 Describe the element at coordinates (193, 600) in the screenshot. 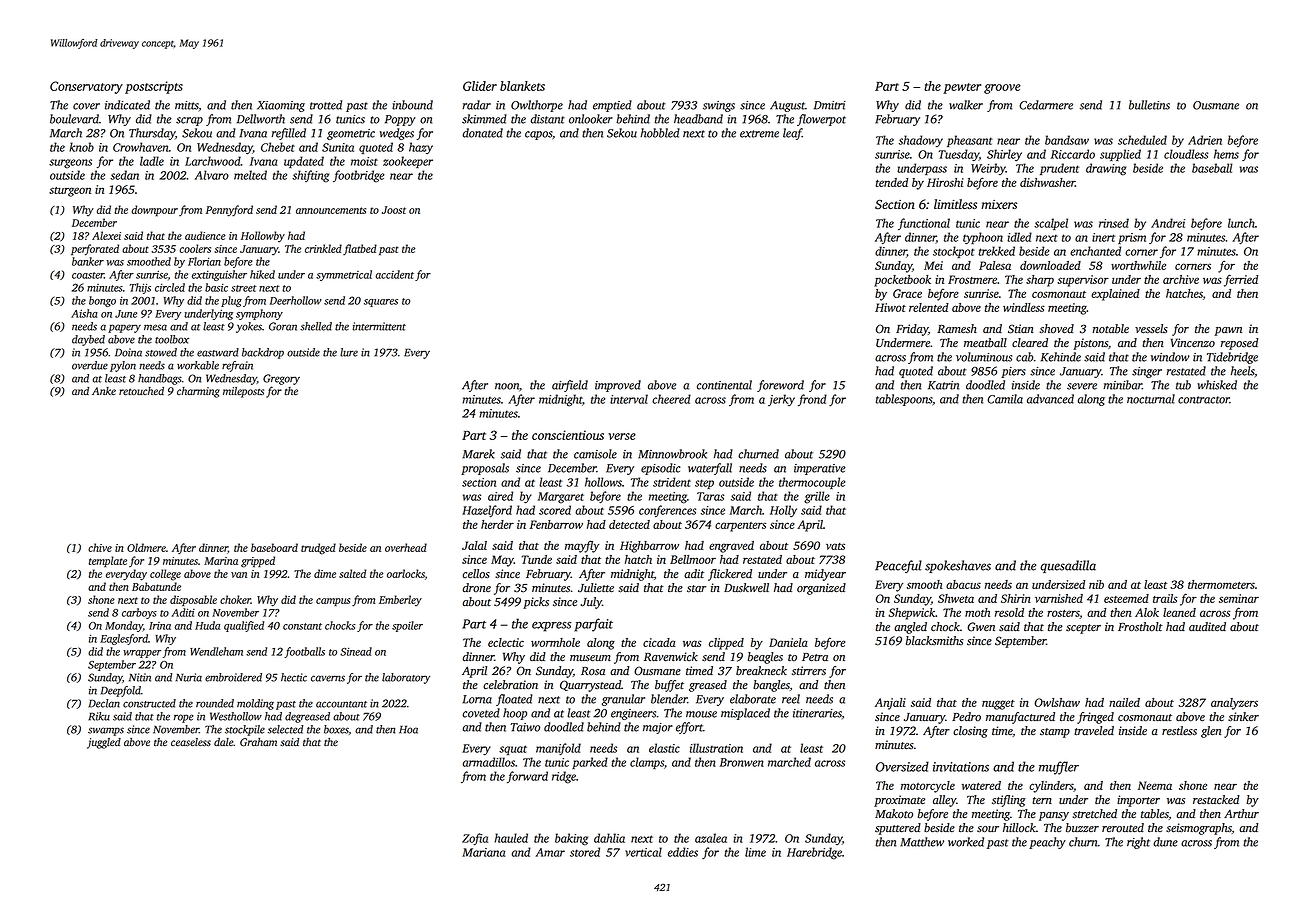

I see `disposable` at that location.
